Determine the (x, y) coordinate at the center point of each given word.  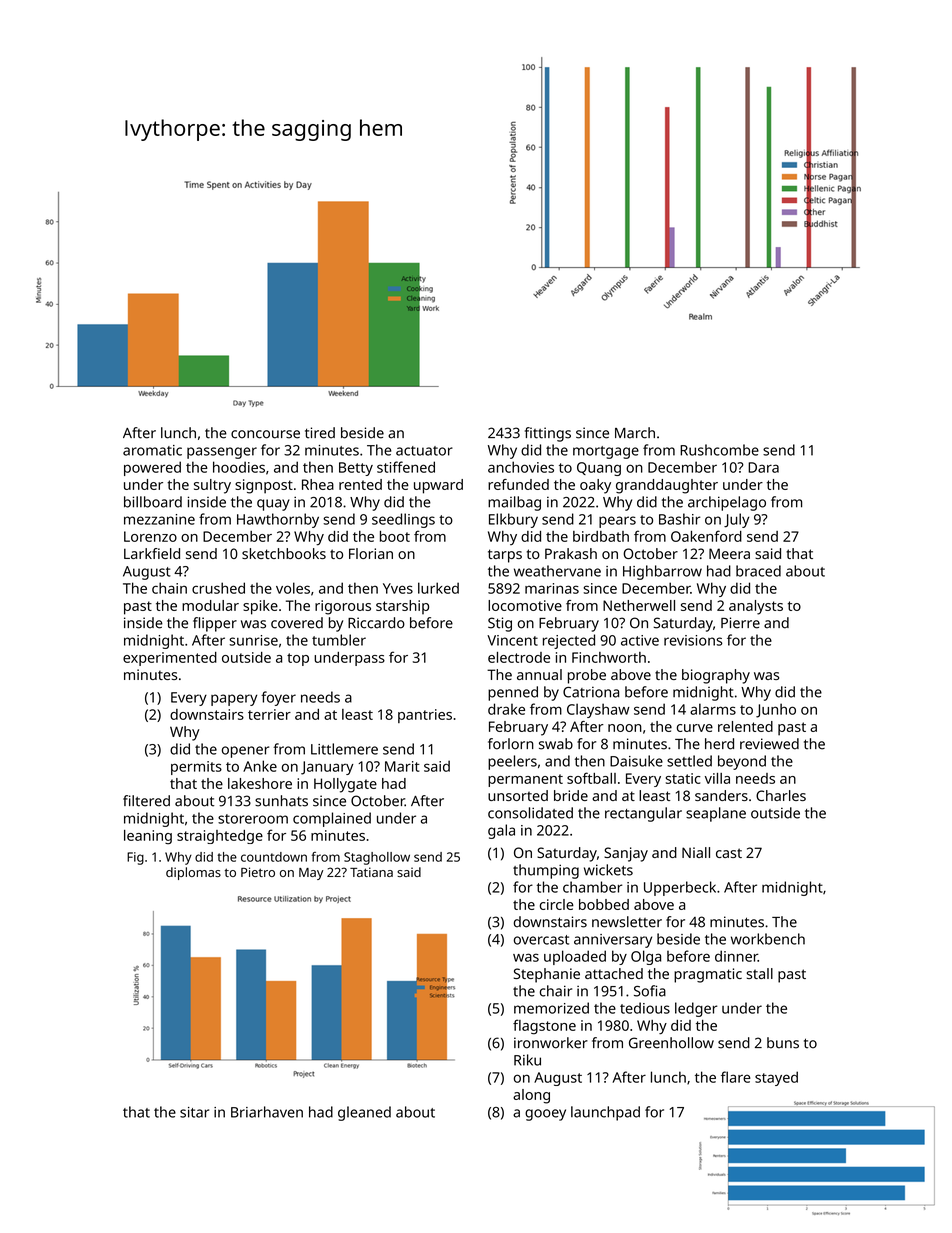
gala (501, 831)
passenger (222, 453)
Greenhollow (671, 1043)
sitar (194, 1112)
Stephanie (547, 975)
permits (196, 768)
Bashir (679, 519)
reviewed (769, 744)
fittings (548, 434)
